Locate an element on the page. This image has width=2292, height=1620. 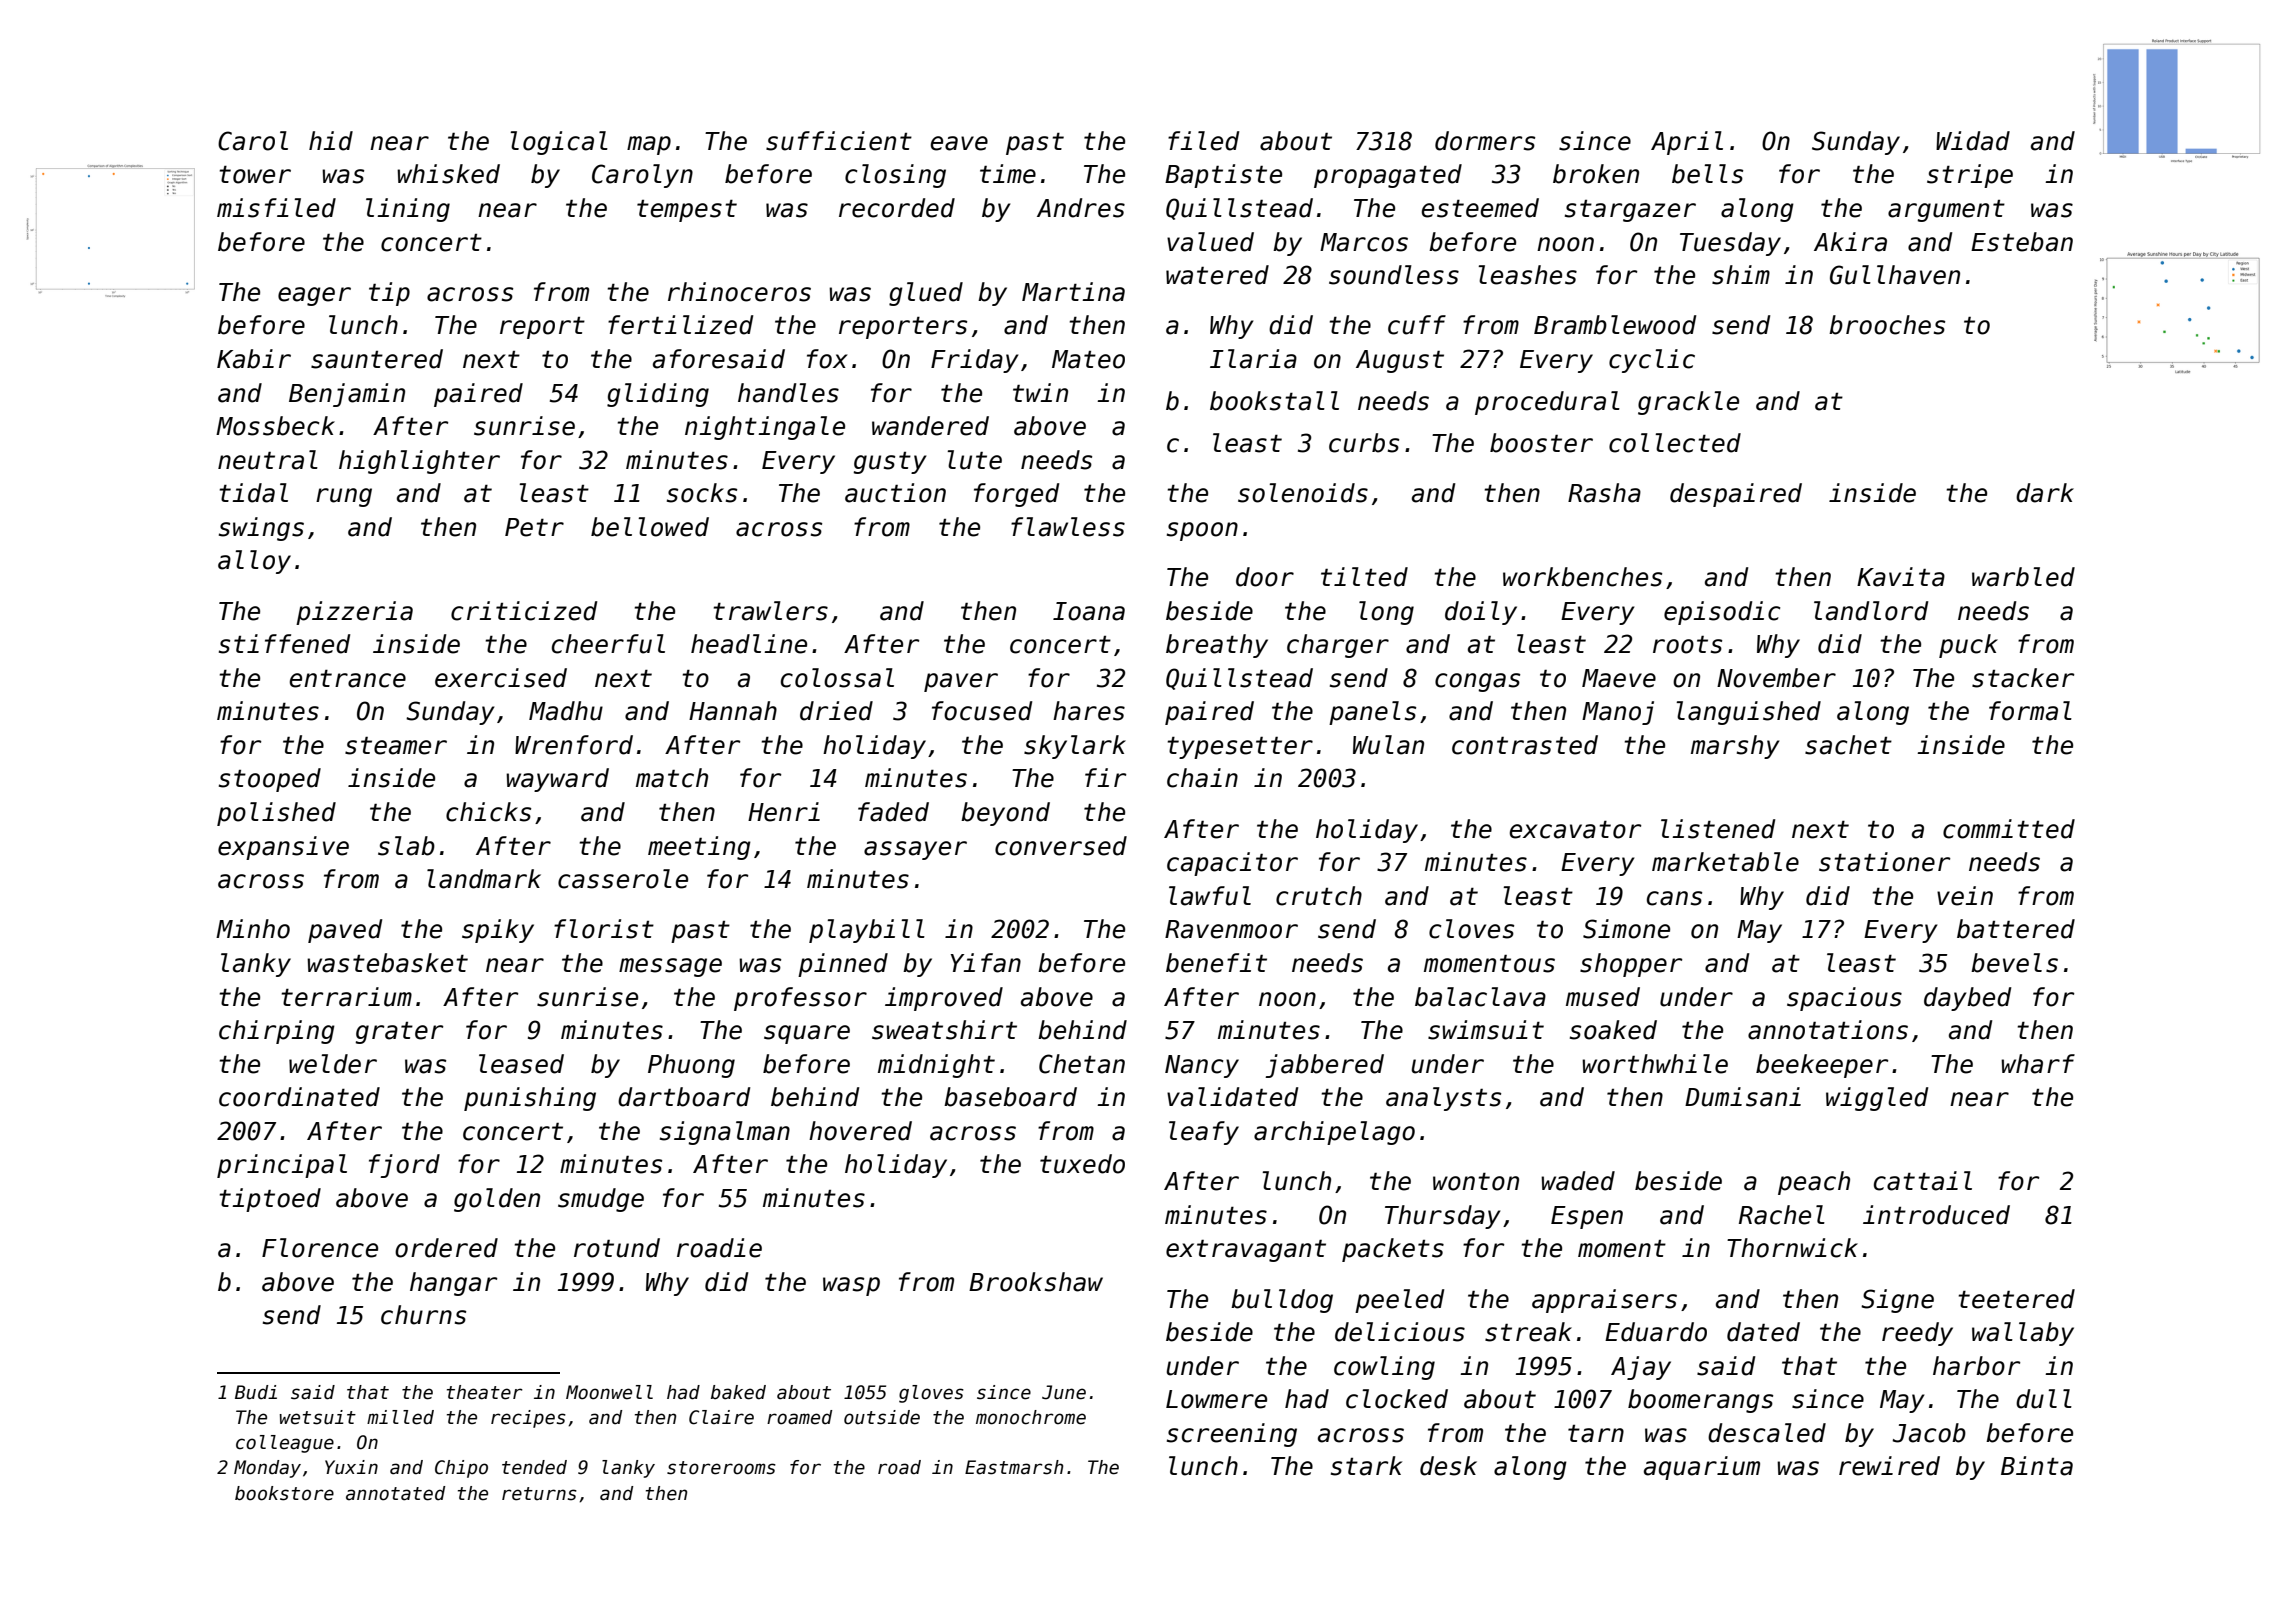
alloy is located at coordinates (254, 562).
